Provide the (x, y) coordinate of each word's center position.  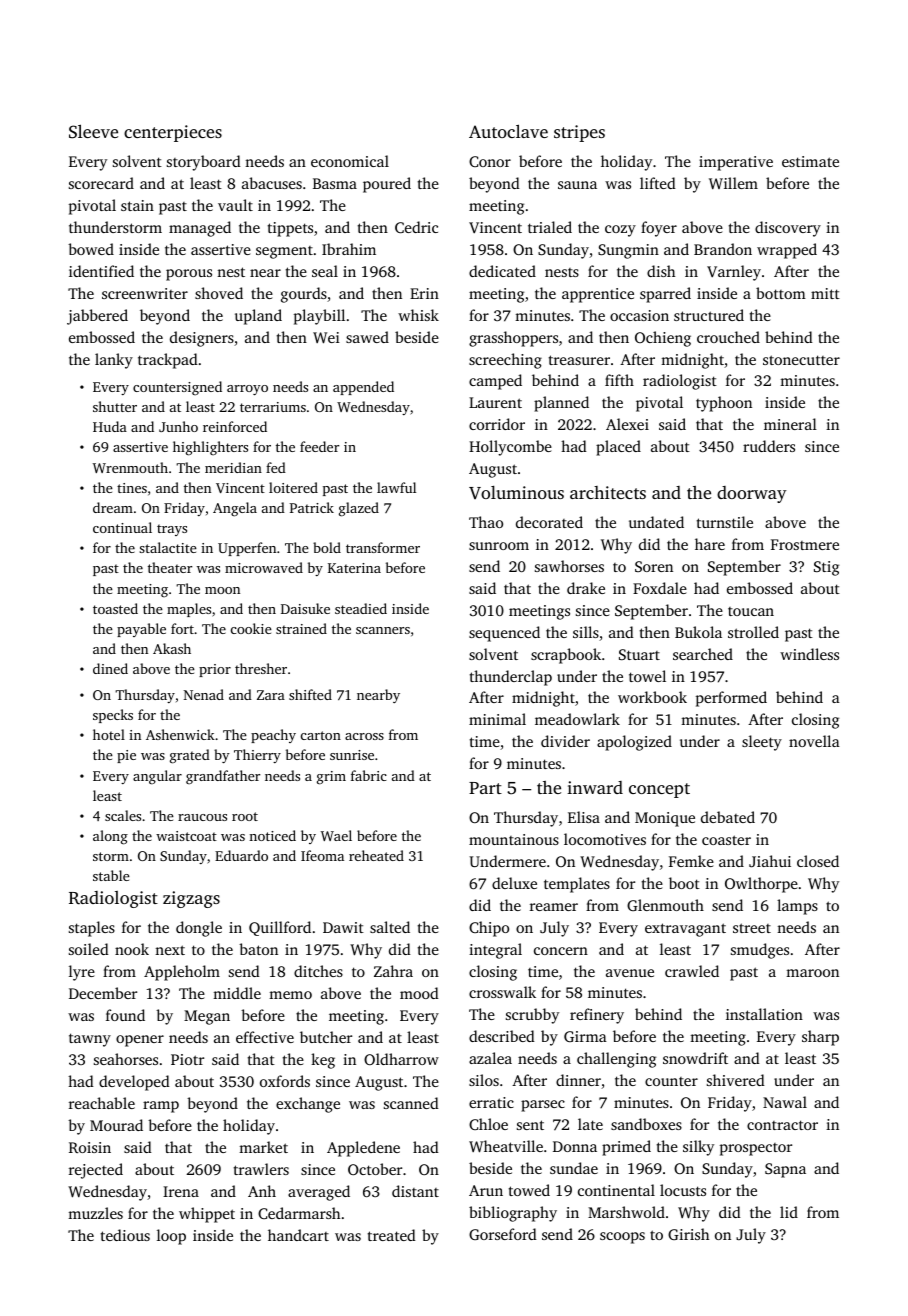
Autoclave (508, 131)
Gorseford (503, 1234)
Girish (688, 1234)
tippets (290, 229)
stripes (579, 133)
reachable (102, 1103)
